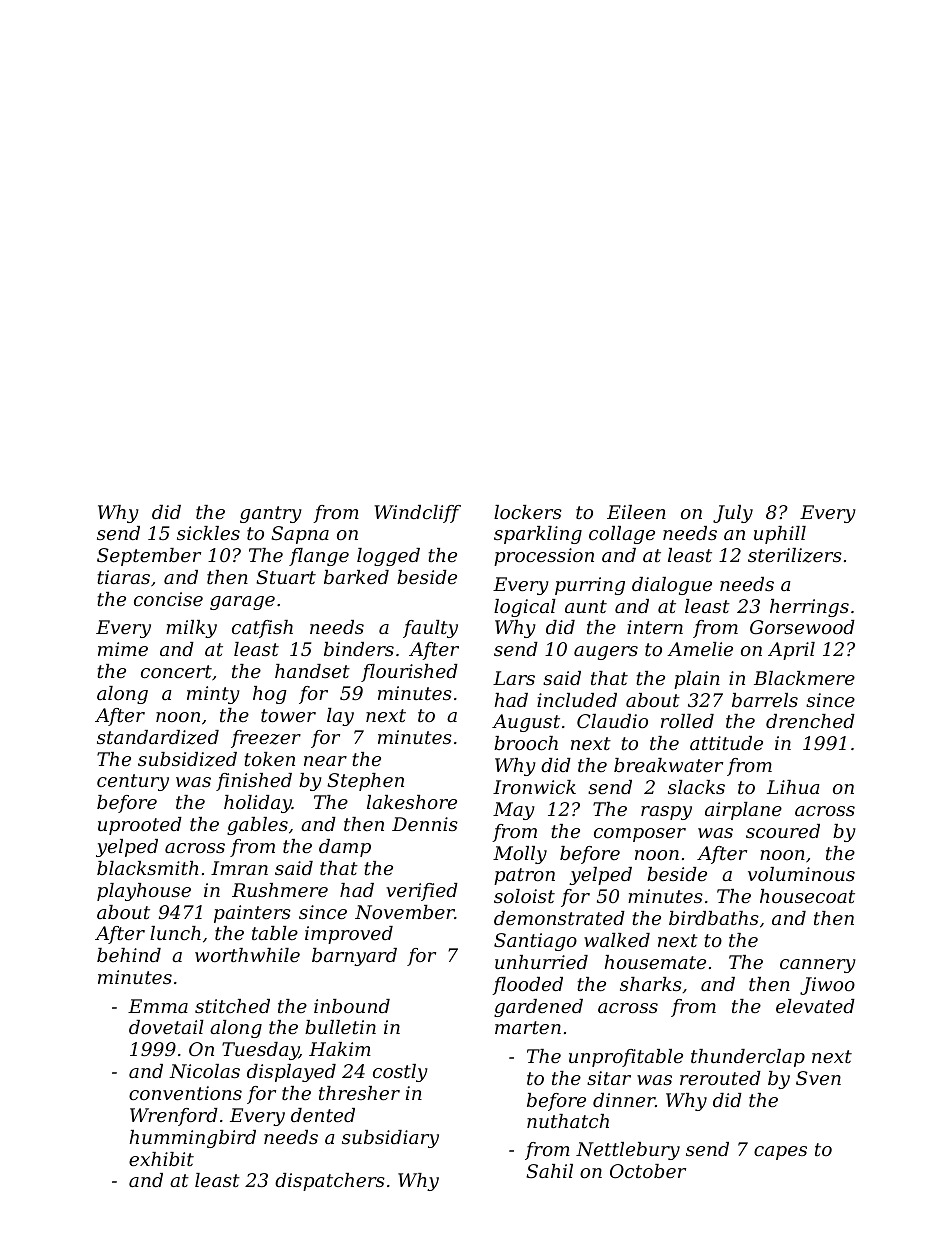 The image size is (952, 1233). Describe the element at coordinates (807, 896) in the page. I see `housecoat` at that location.
